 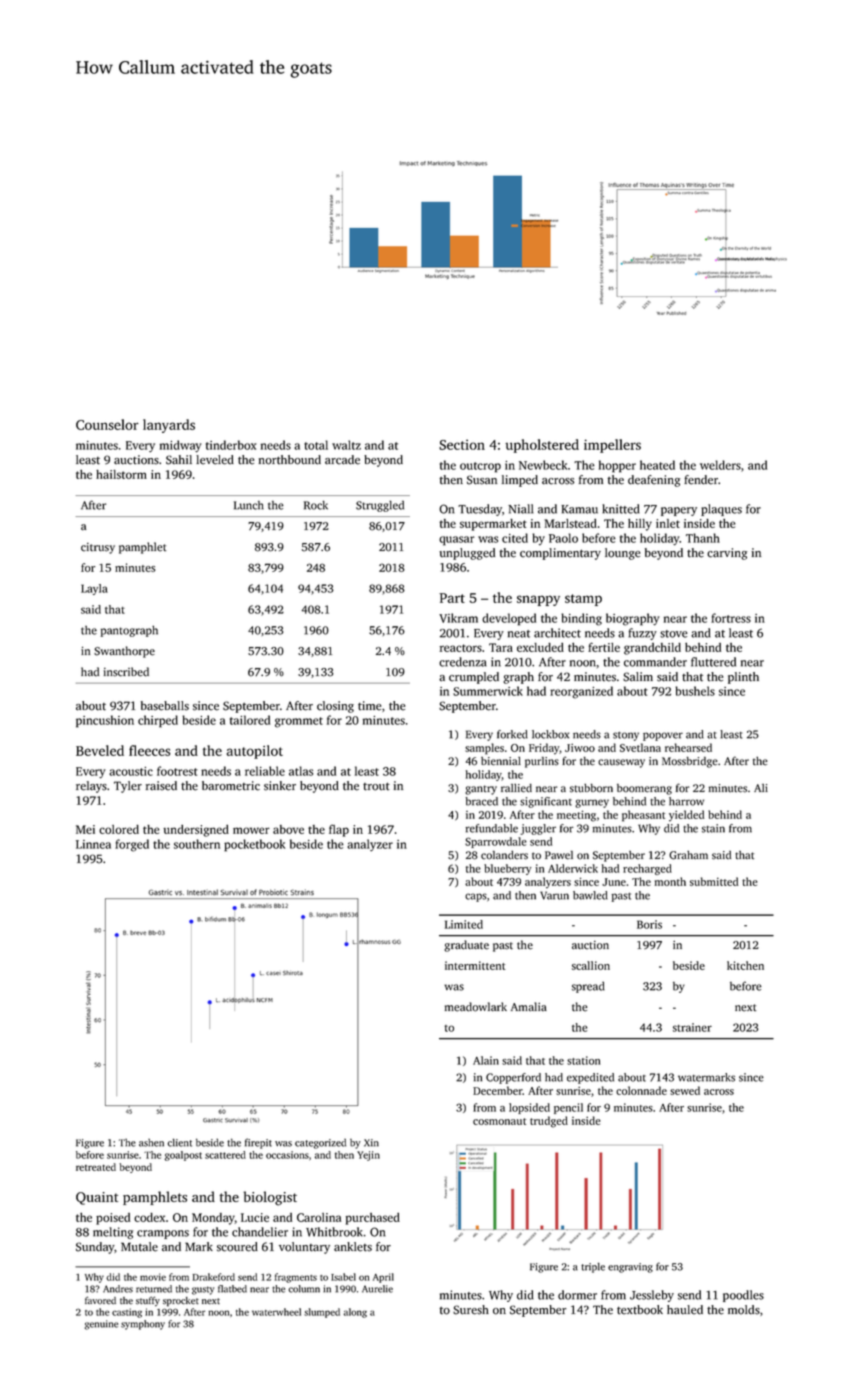 What do you see at coordinates (258, 1143) in the page?
I see `firepit` at bounding box center [258, 1143].
